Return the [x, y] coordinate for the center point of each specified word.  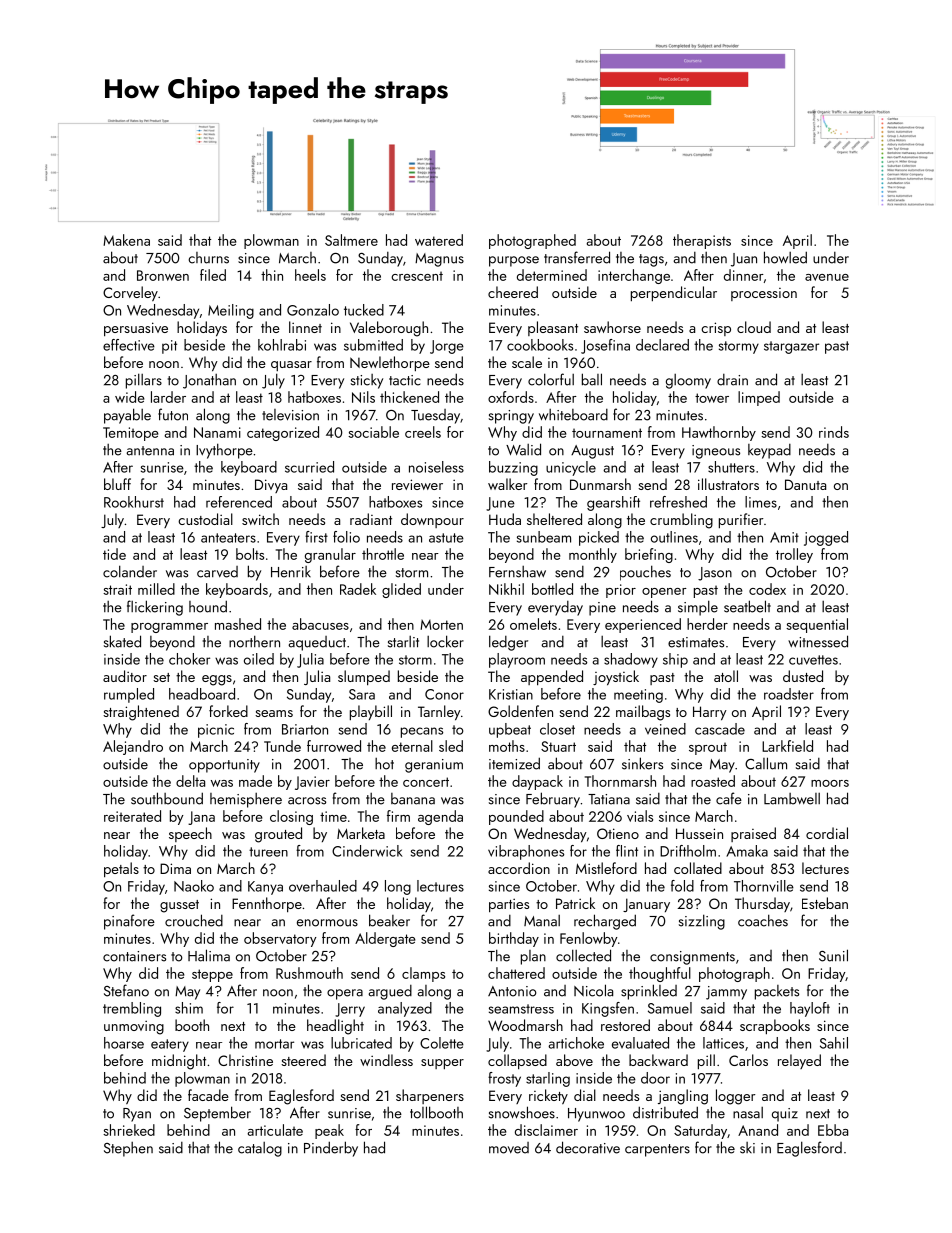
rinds [834, 432]
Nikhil [506, 589]
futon [173, 414]
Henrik [291, 572]
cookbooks [540, 345]
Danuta [805, 484]
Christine [245, 1060]
